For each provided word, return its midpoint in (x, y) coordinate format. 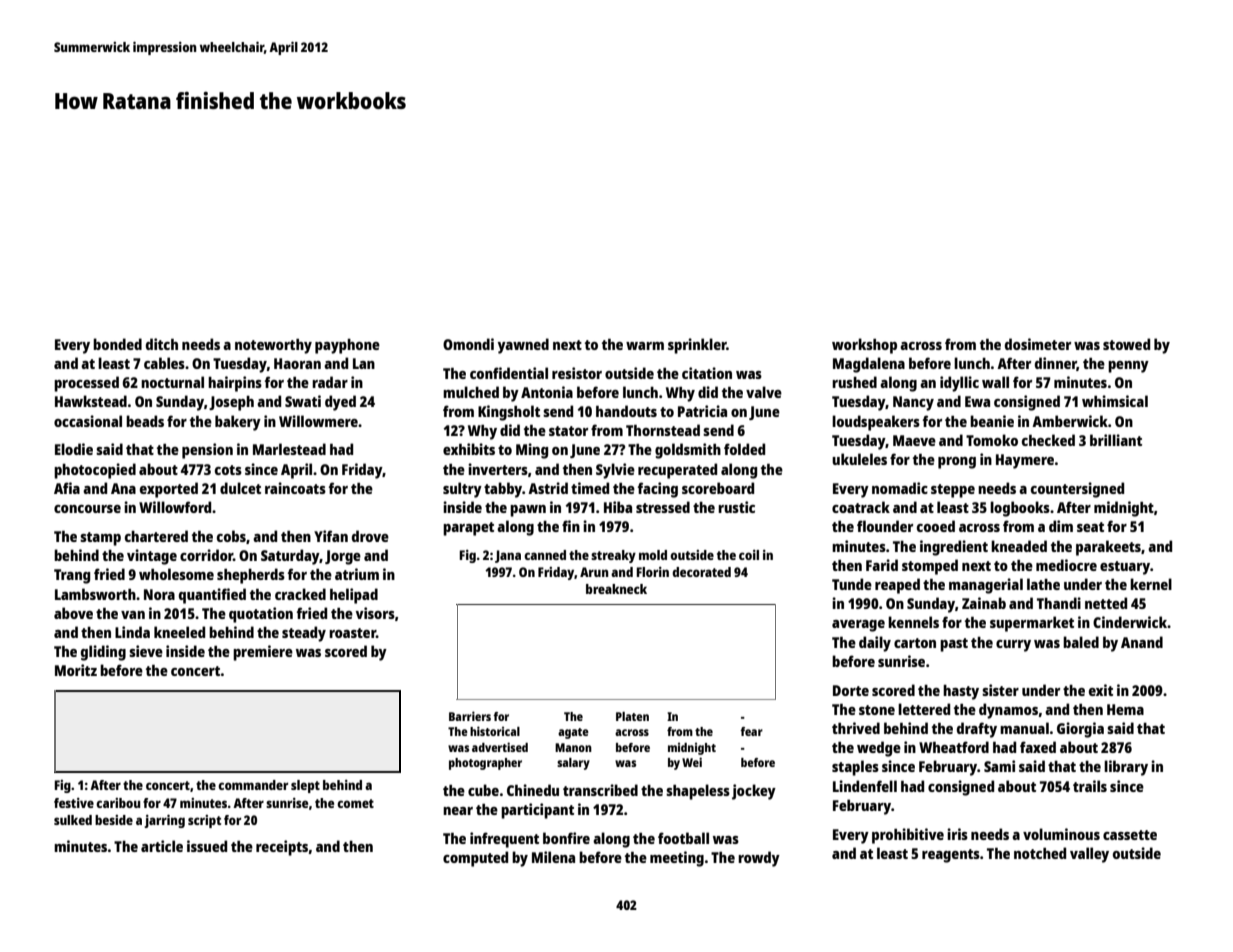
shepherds (251, 576)
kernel (1151, 584)
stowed (1126, 344)
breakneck (616, 589)
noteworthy (273, 346)
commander (253, 785)
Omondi (468, 344)
